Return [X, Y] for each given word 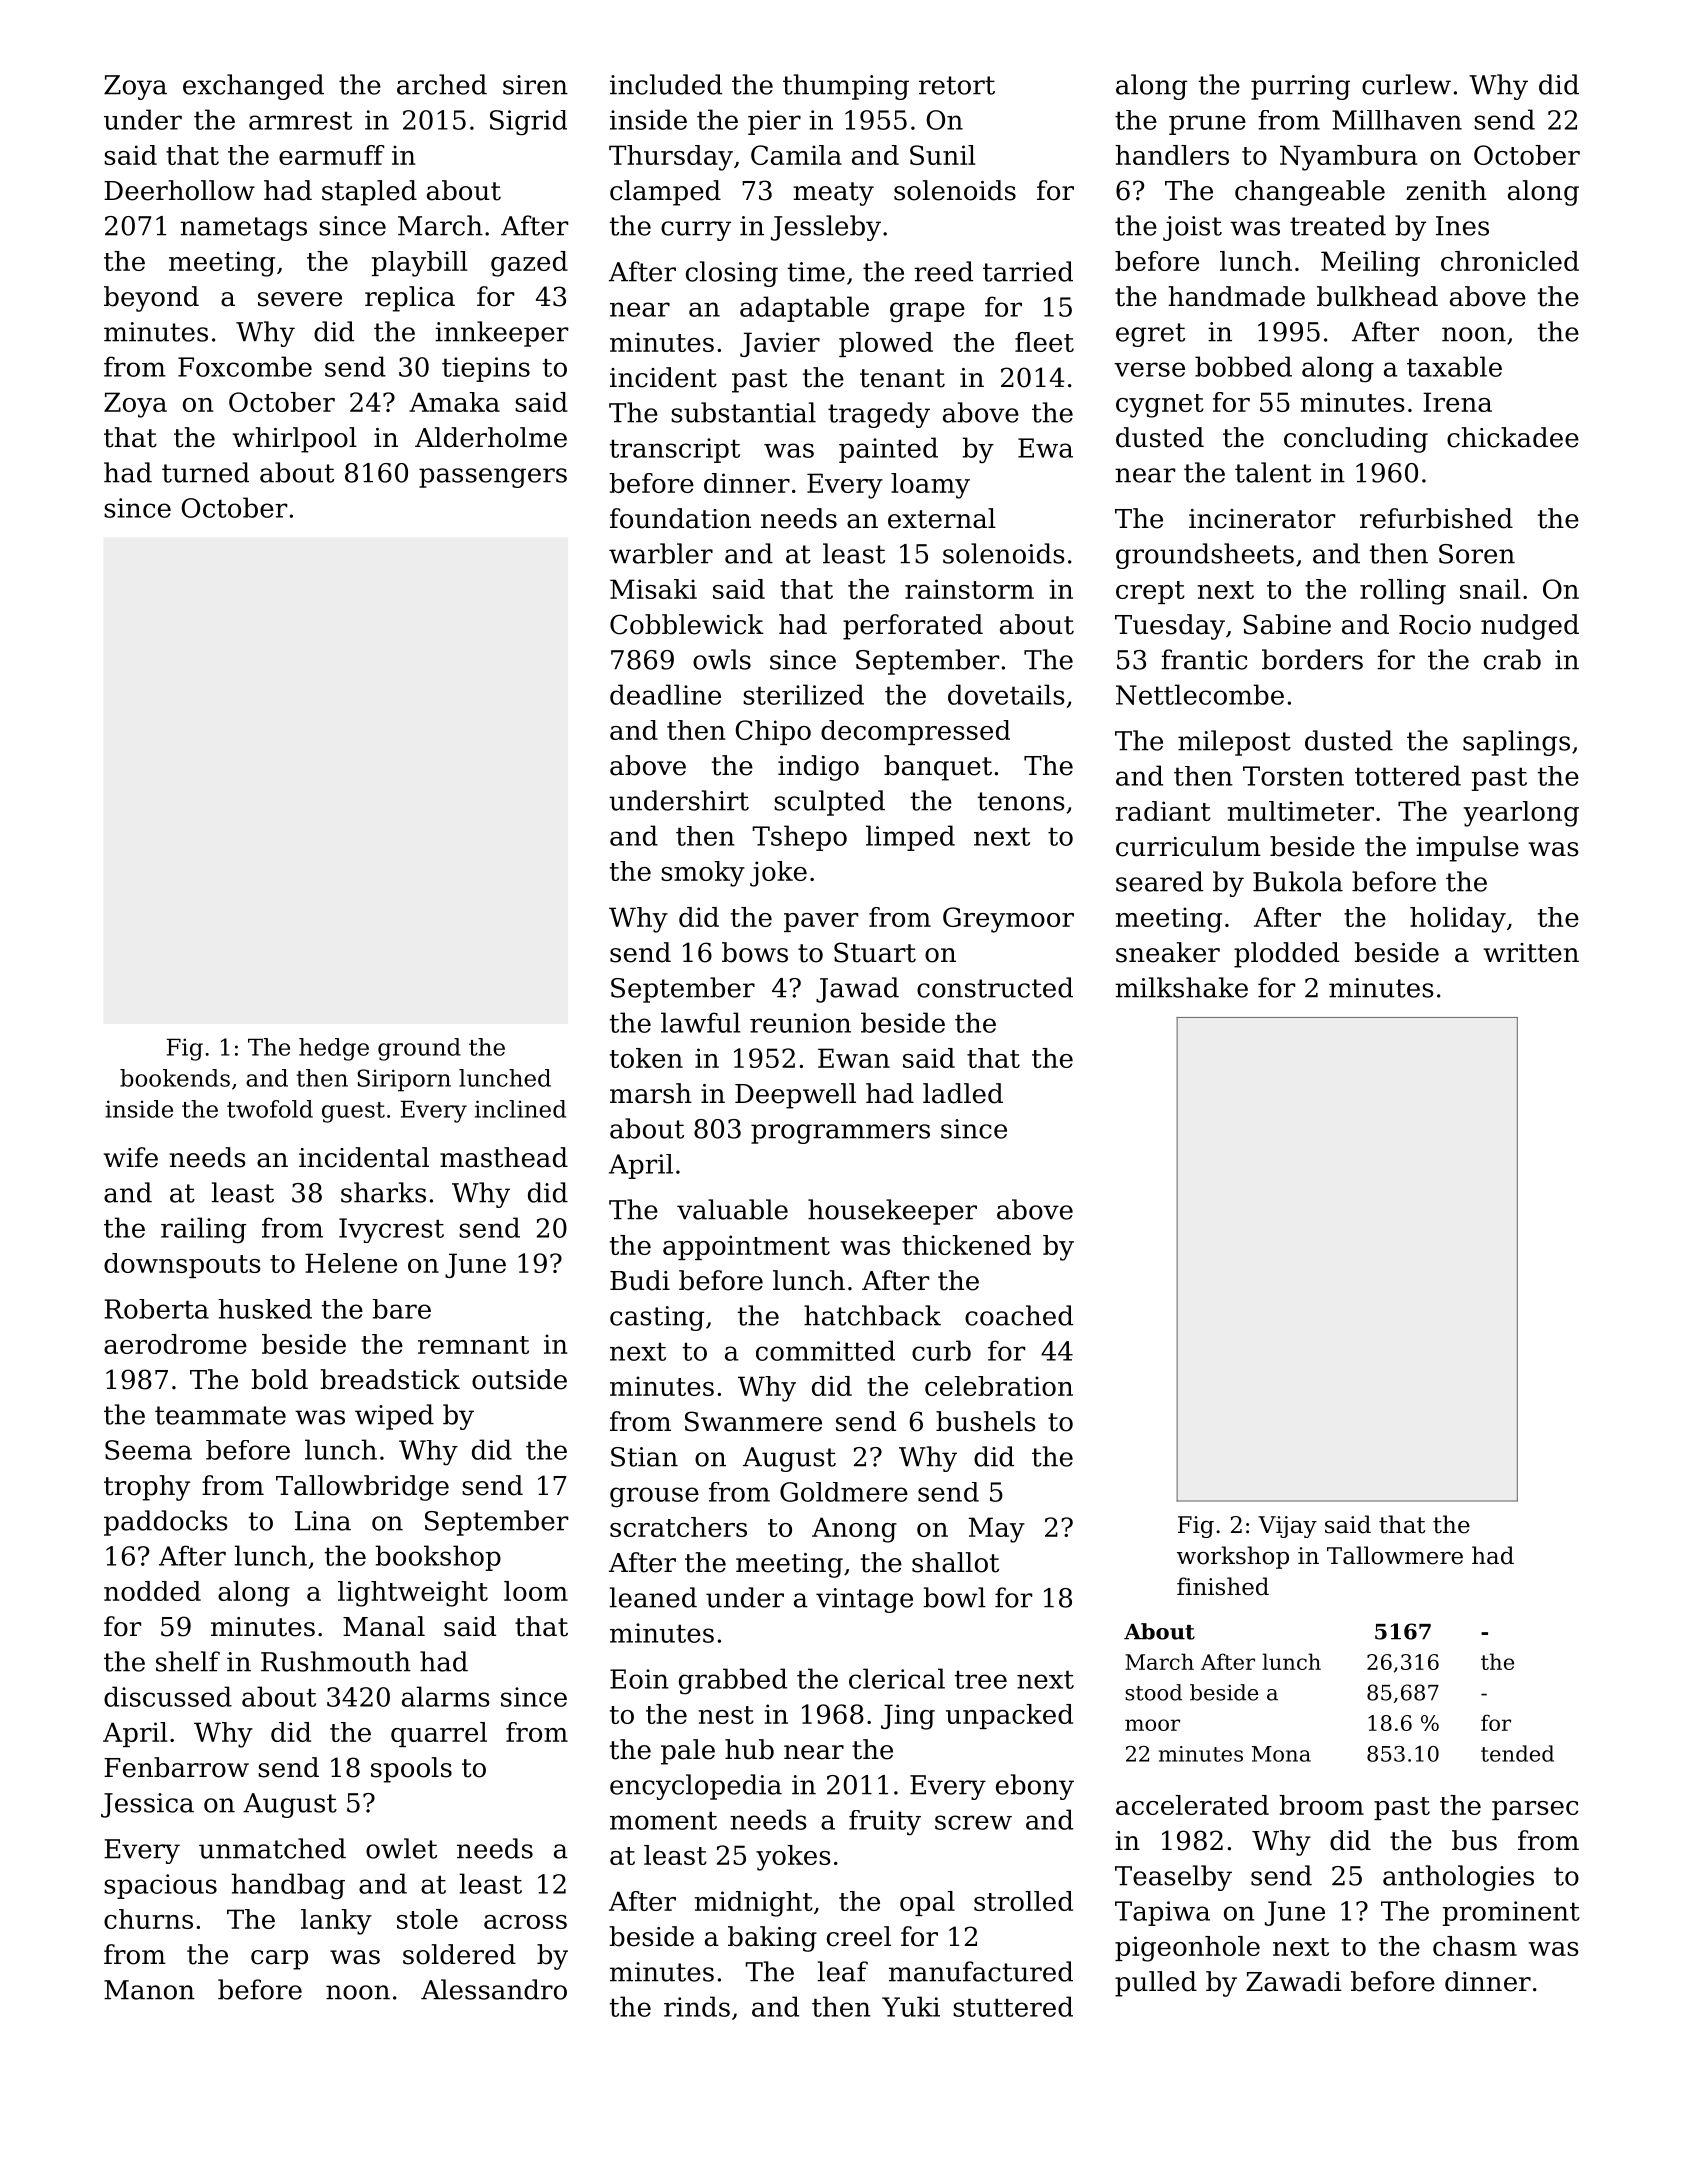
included [666, 84]
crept [1150, 592]
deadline [665, 694]
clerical [897, 1678]
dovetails [1006, 694]
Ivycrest [391, 1230]
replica [410, 299]
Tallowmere [1395, 1555]
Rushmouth [336, 1661]
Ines [1462, 226]
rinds [697, 2006]
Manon [149, 1990]
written [1531, 953]
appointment [746, 1247]
